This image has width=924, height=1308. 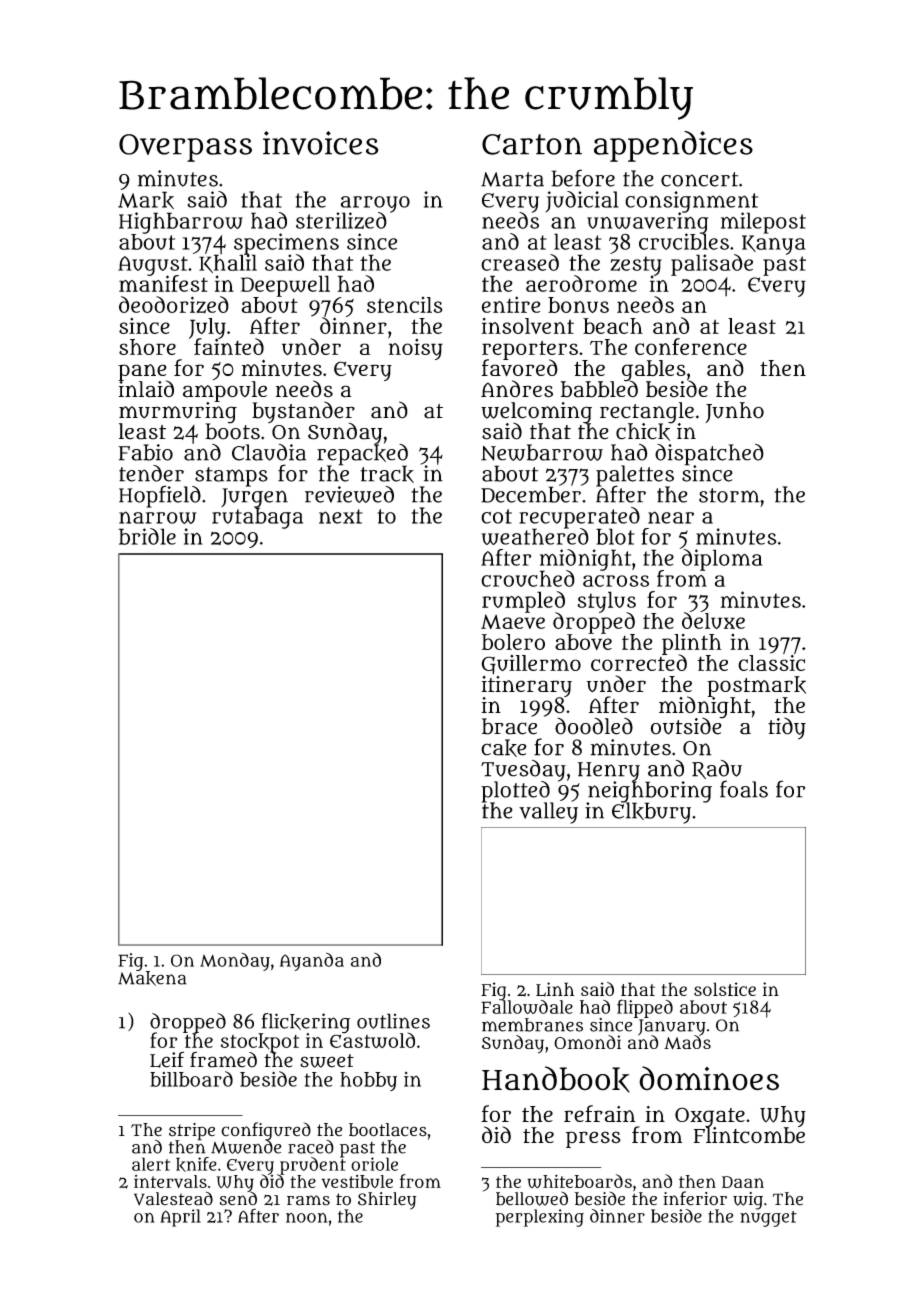 I want to click on foals, so click(x=744, y=789).
